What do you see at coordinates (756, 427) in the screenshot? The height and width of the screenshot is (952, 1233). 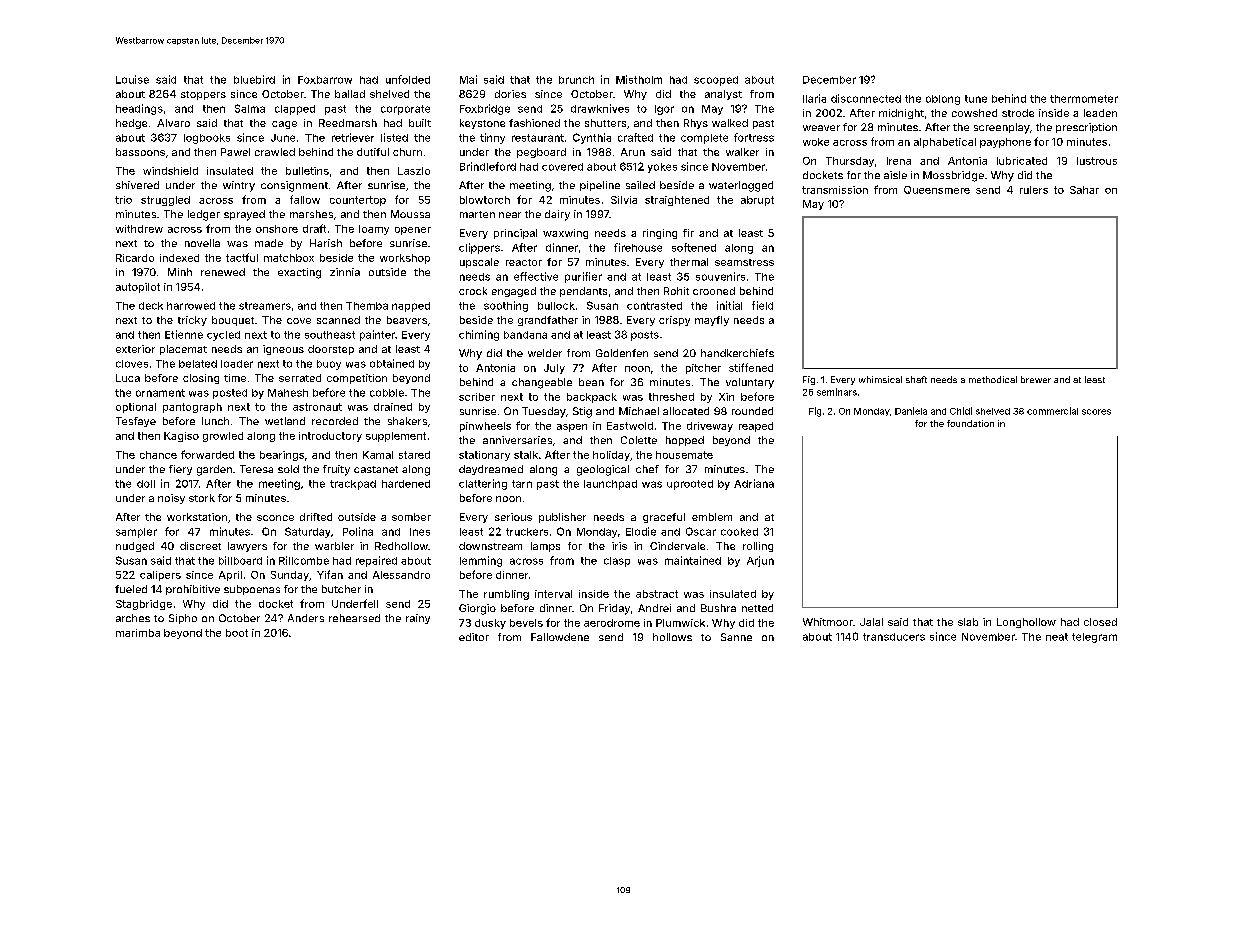 I see `reaped` at bounding box center [756, 427].
